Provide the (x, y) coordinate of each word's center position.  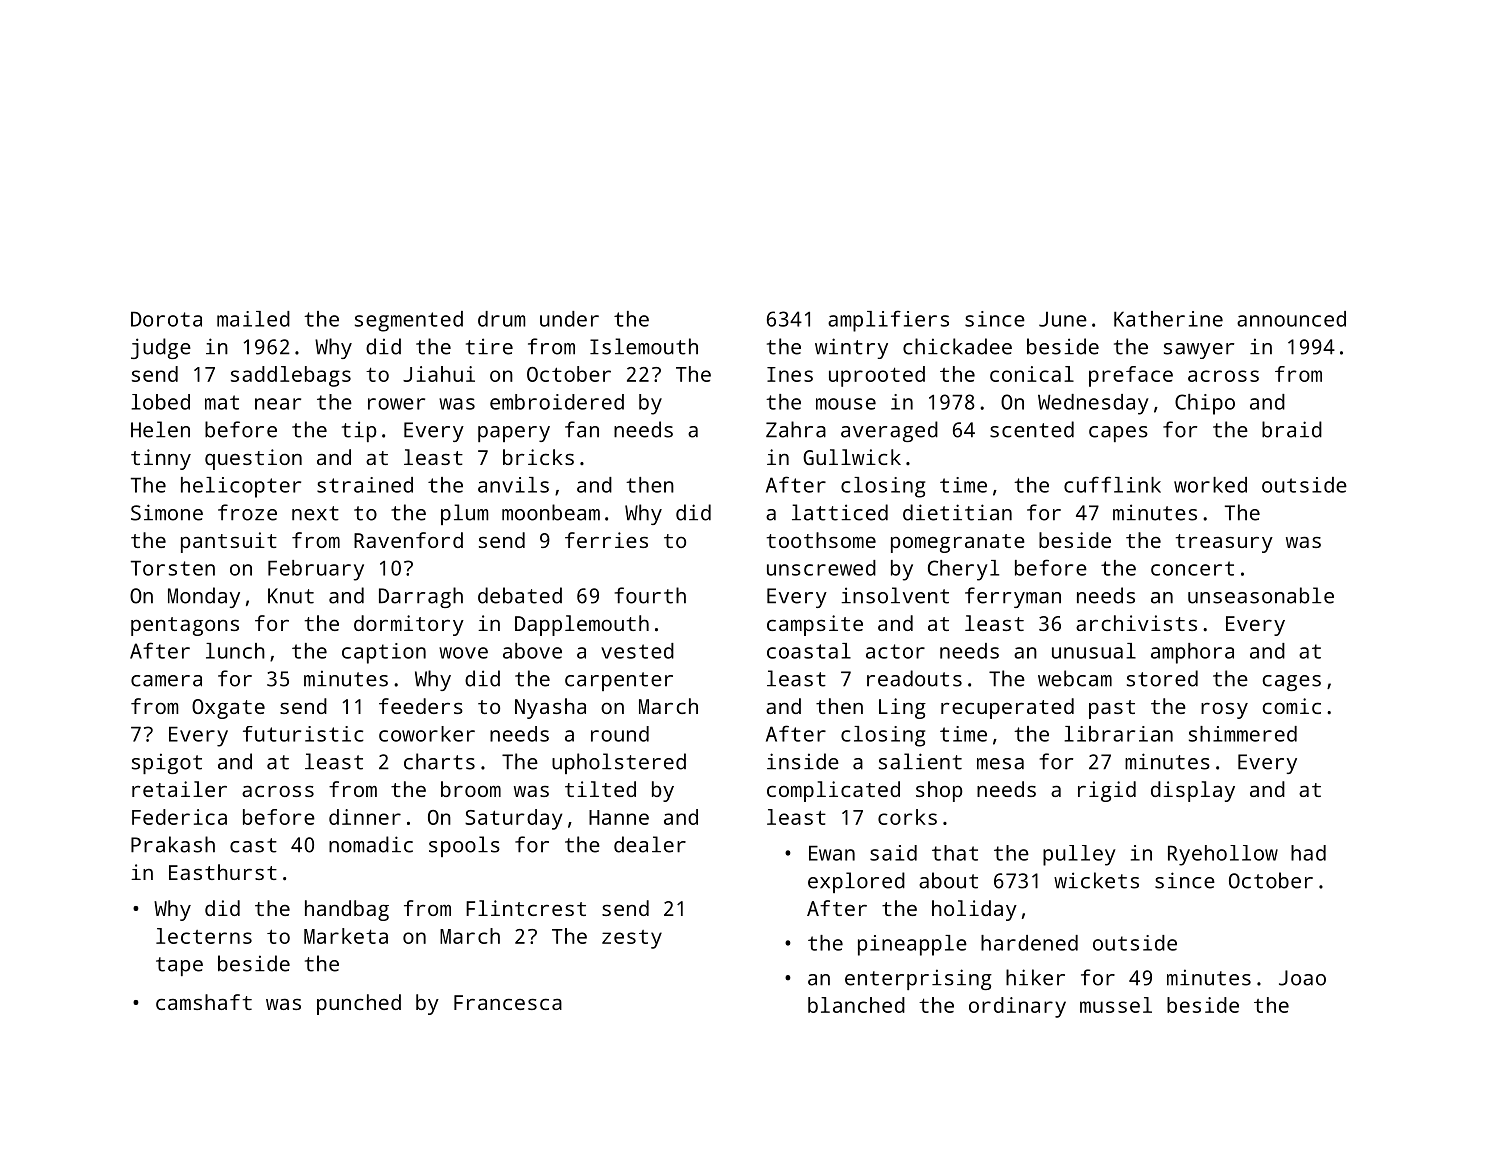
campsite (815, 625)
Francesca (508, 1002)
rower (396, 404)
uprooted (877, 376)
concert (1192, 568)
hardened (1029, 943)
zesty (632, 939)
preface (1131, 376)
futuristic (303, 734)
